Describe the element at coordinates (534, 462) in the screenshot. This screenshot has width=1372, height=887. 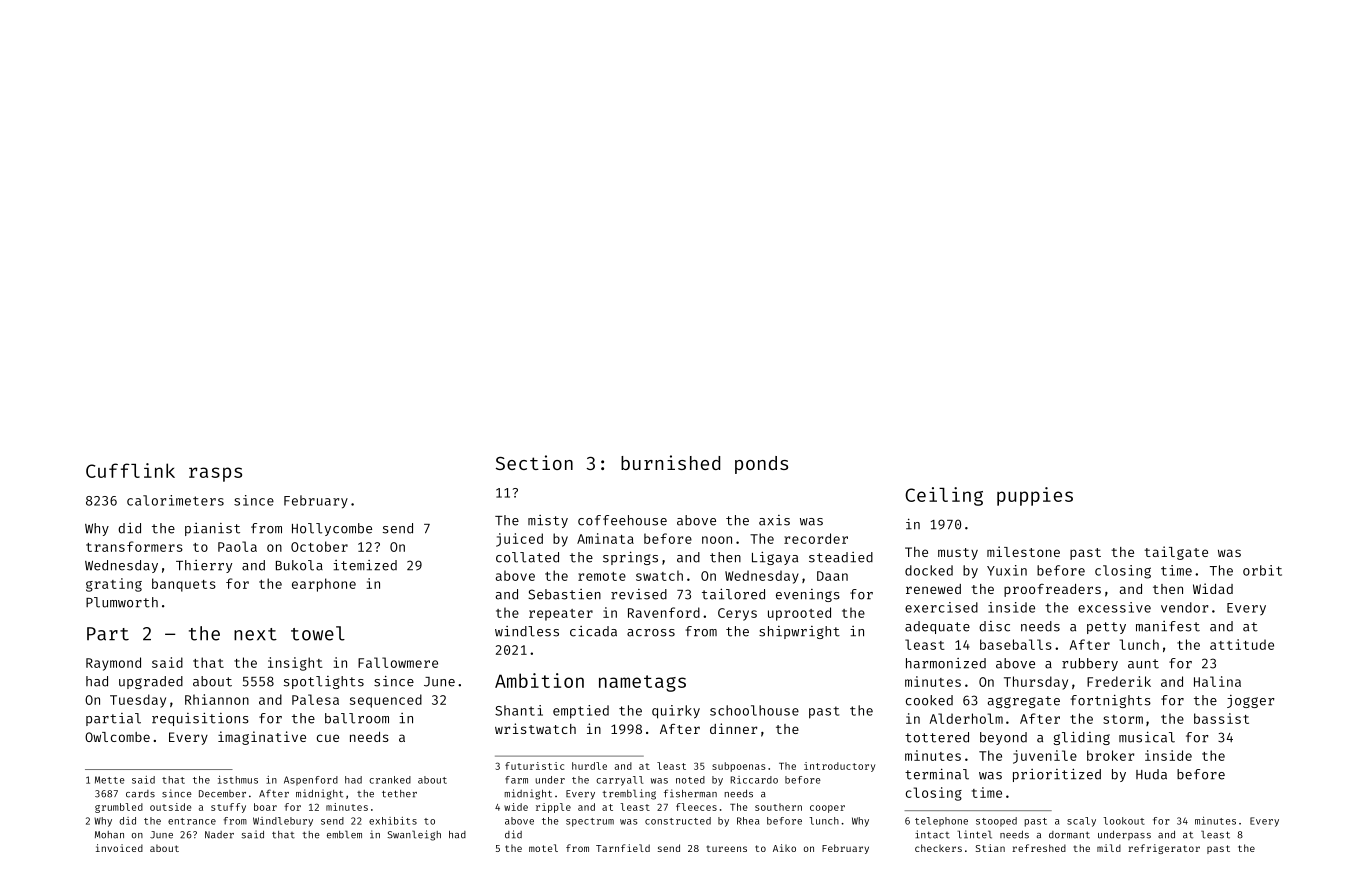
I see `Section` at that location.
